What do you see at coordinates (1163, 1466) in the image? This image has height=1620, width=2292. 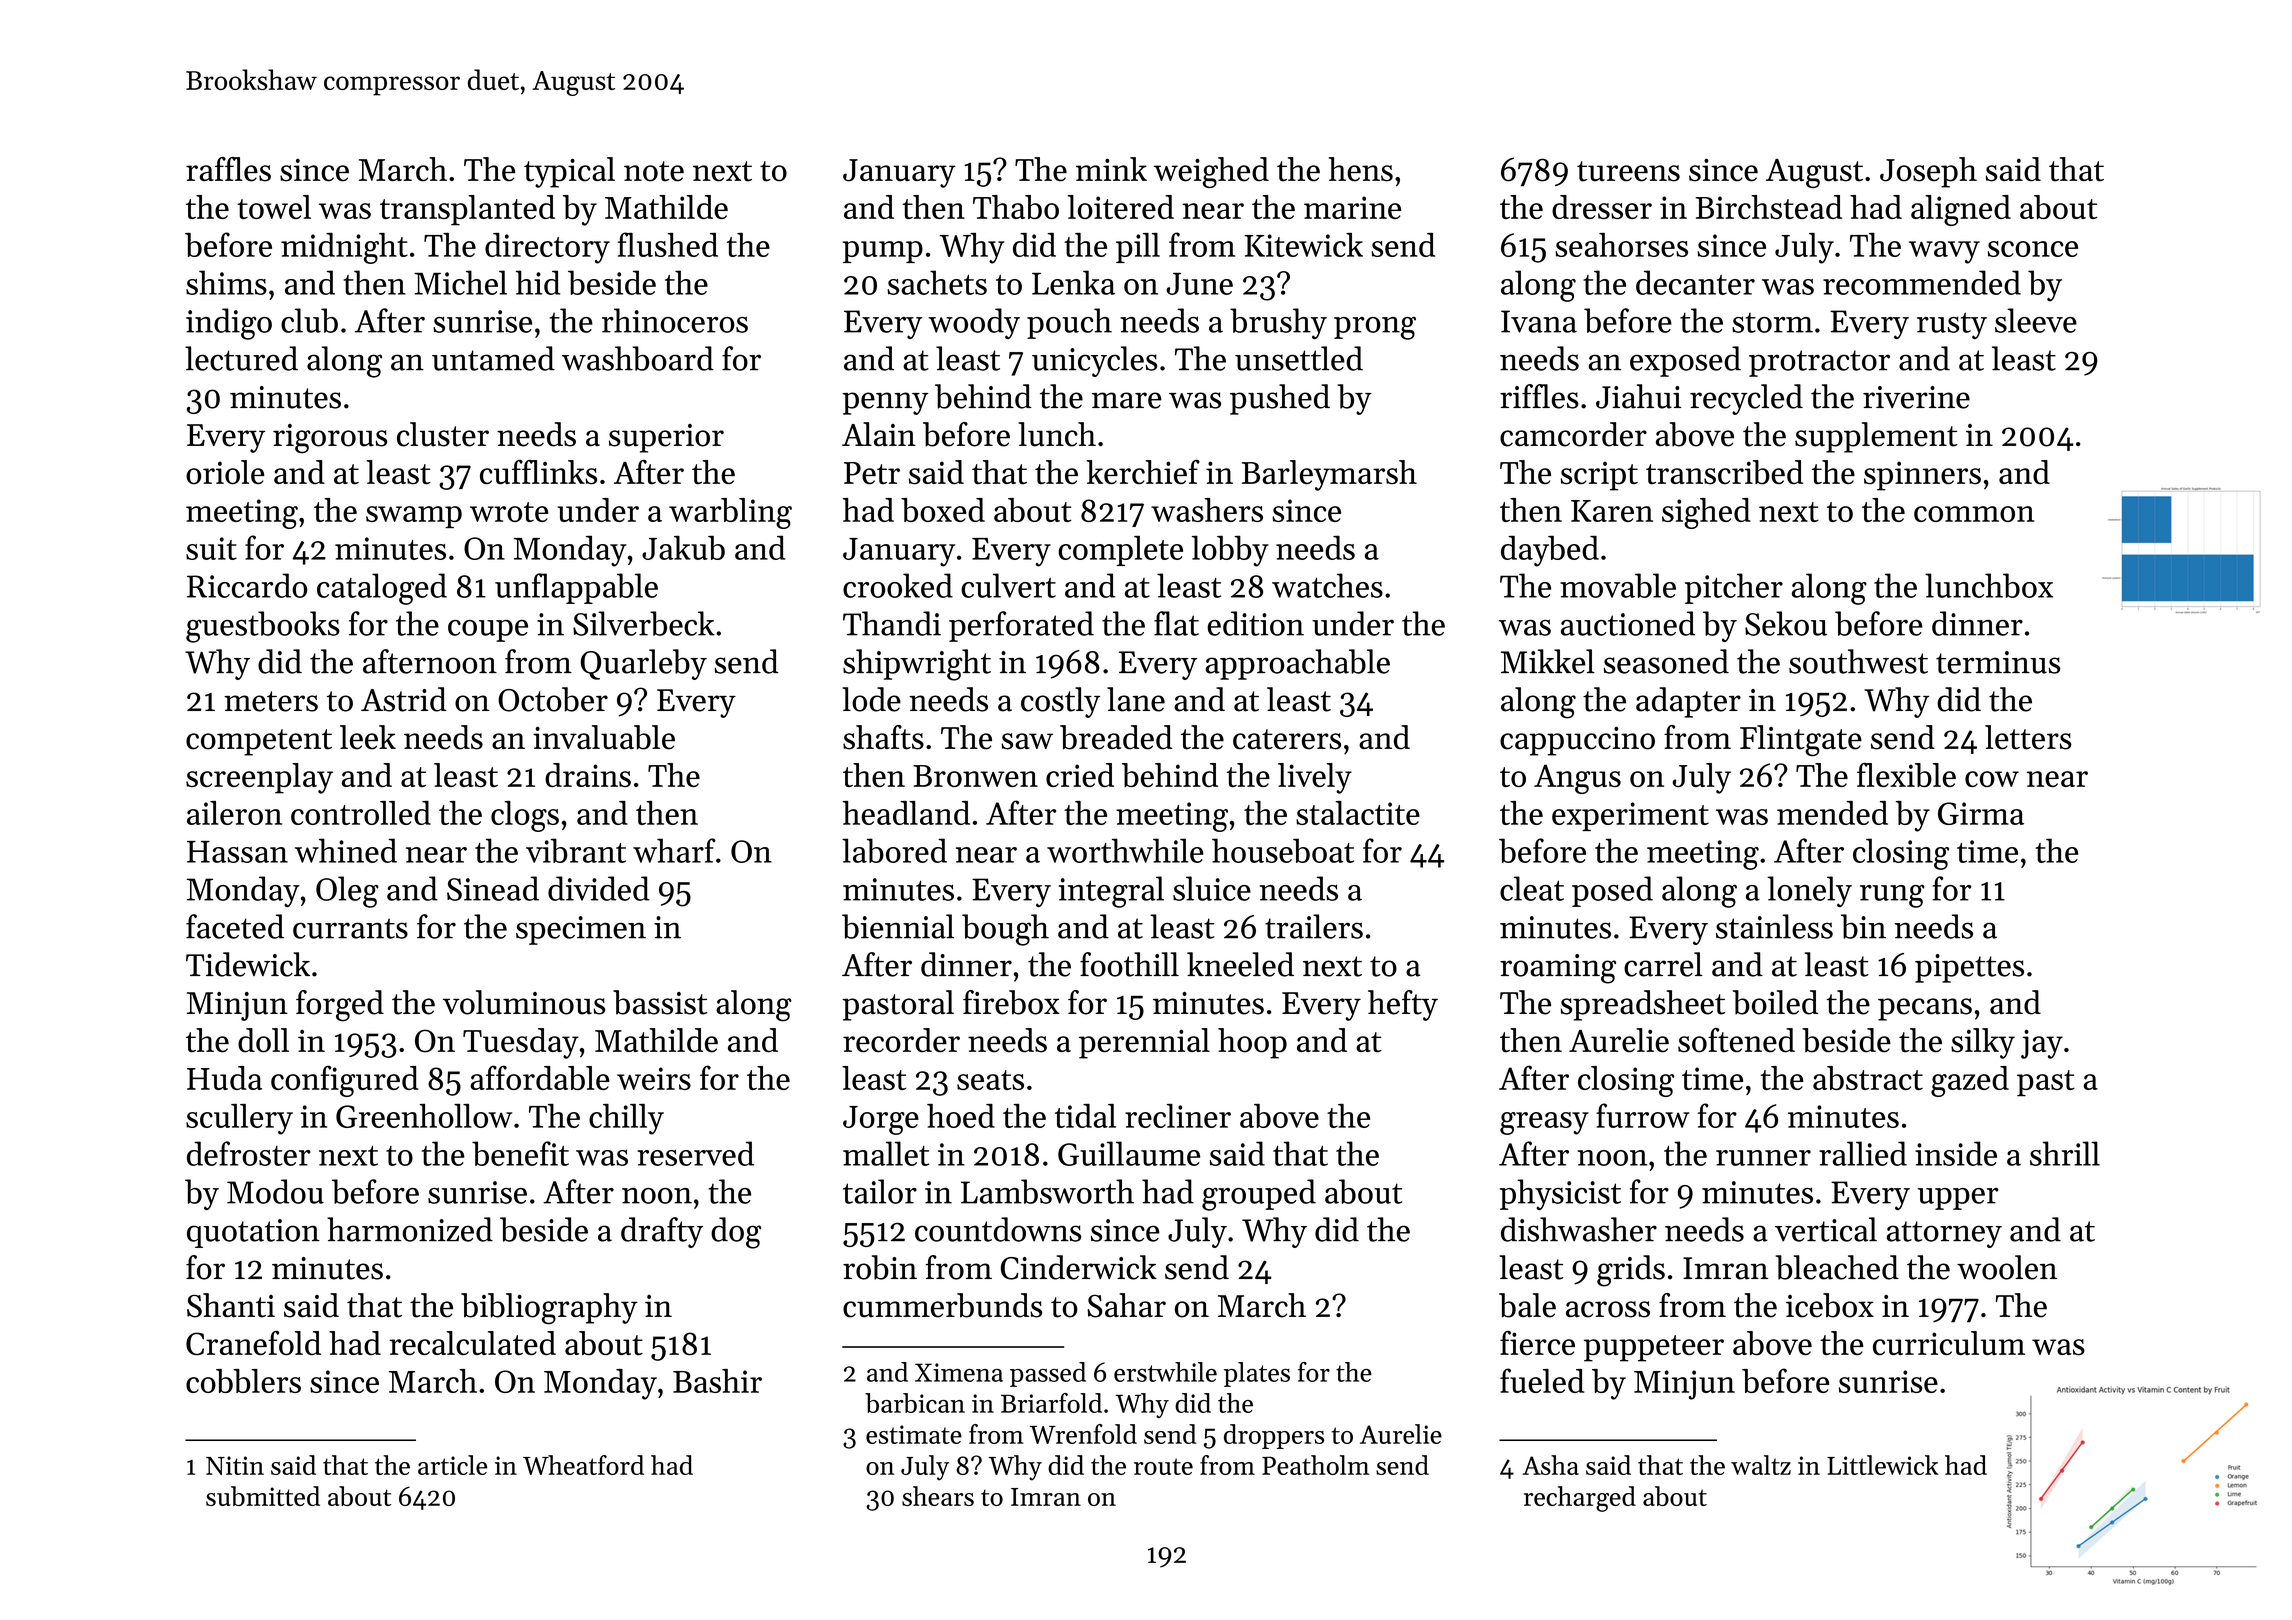 I see `route` at bounding box center [1163, 1466].
